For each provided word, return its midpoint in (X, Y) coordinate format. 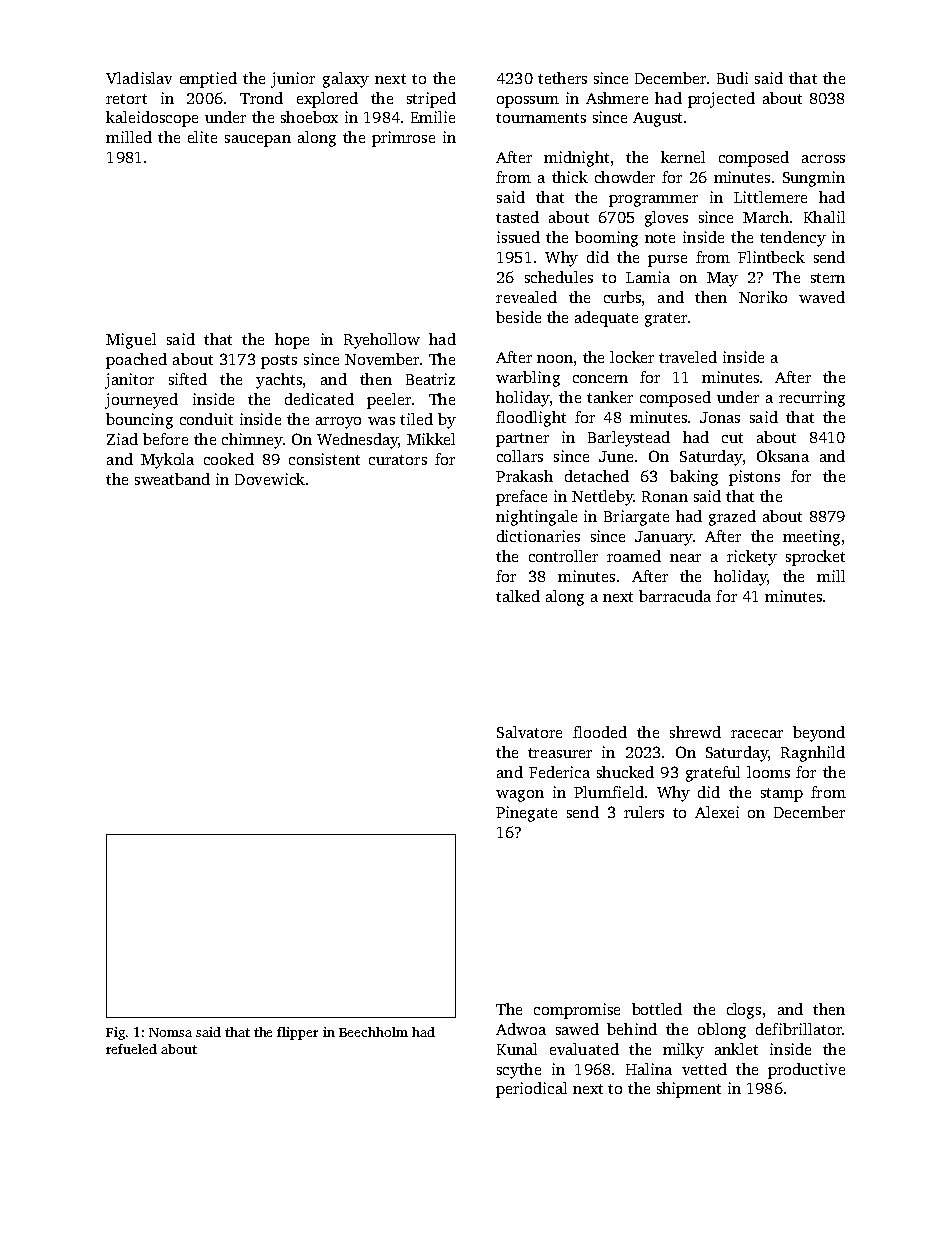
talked (518, 596)
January (664, 538)
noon (555, 359)
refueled (131, 1049)
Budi (732, 78)
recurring (812, 399)
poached (136, 361)
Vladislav (139, 78)
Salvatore (529, 732)
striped (431, 100)
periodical (531, 1090)
